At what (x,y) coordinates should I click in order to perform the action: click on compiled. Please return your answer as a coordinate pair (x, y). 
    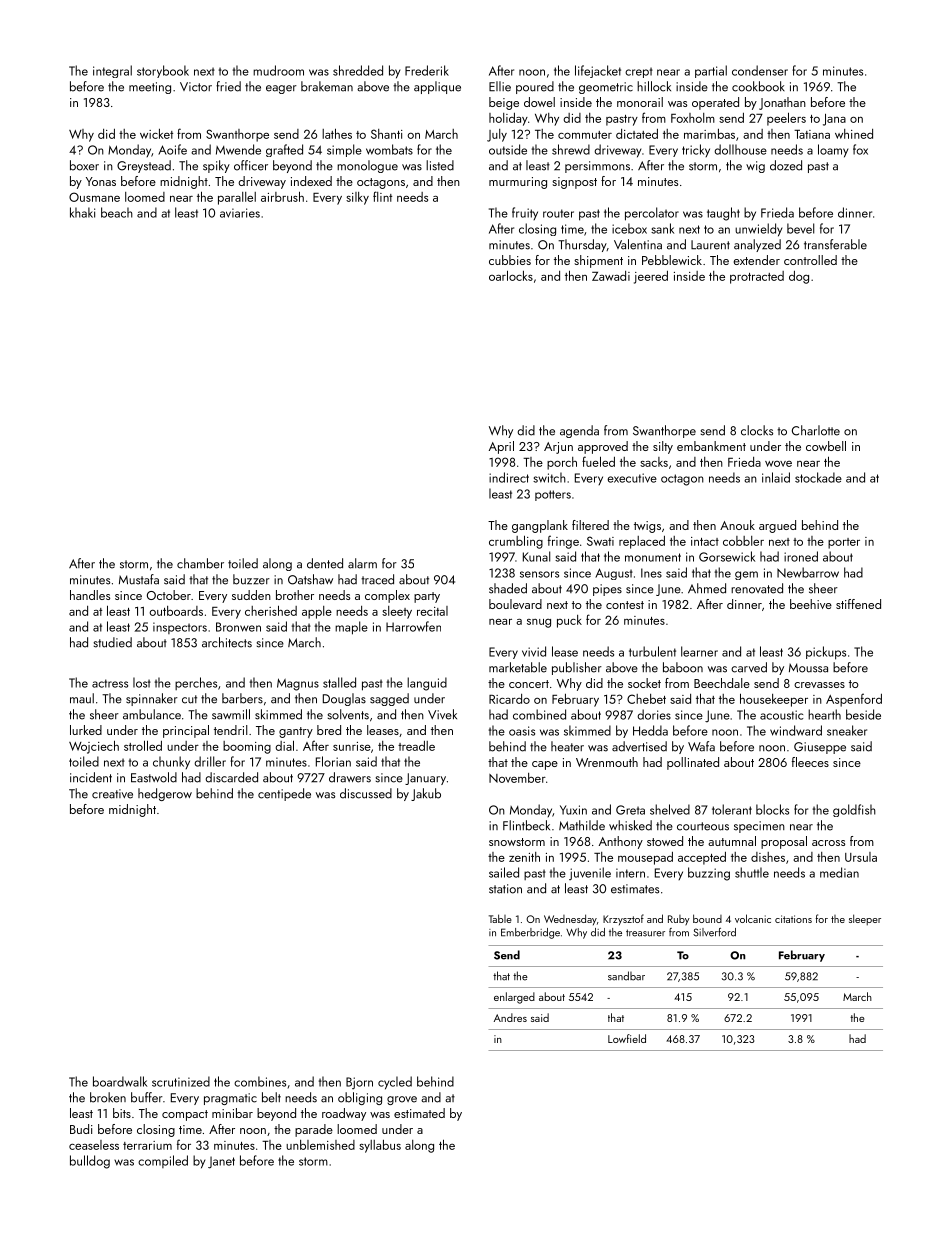
    Looking at the image, I should click on (163, 1161).
